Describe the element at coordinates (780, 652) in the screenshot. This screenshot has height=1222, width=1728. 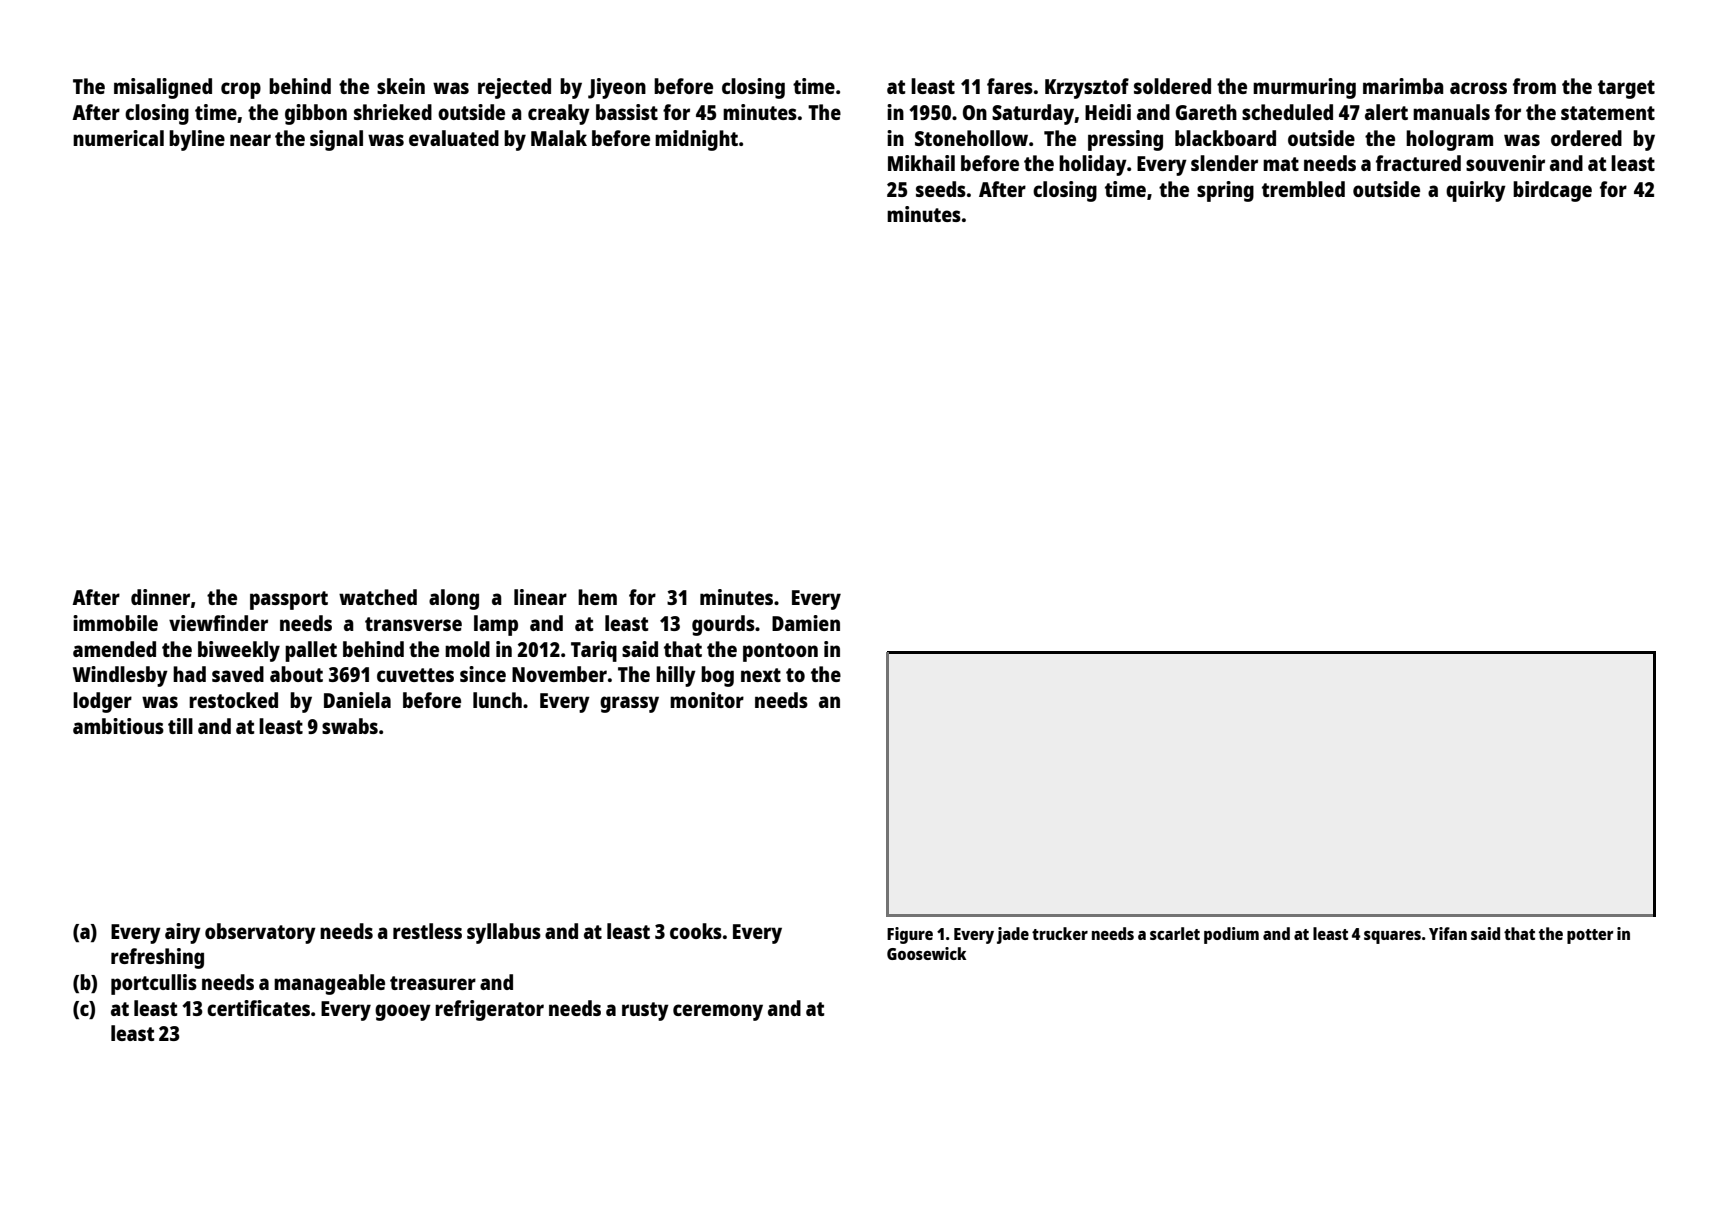
I see `pontoon` at that location.
